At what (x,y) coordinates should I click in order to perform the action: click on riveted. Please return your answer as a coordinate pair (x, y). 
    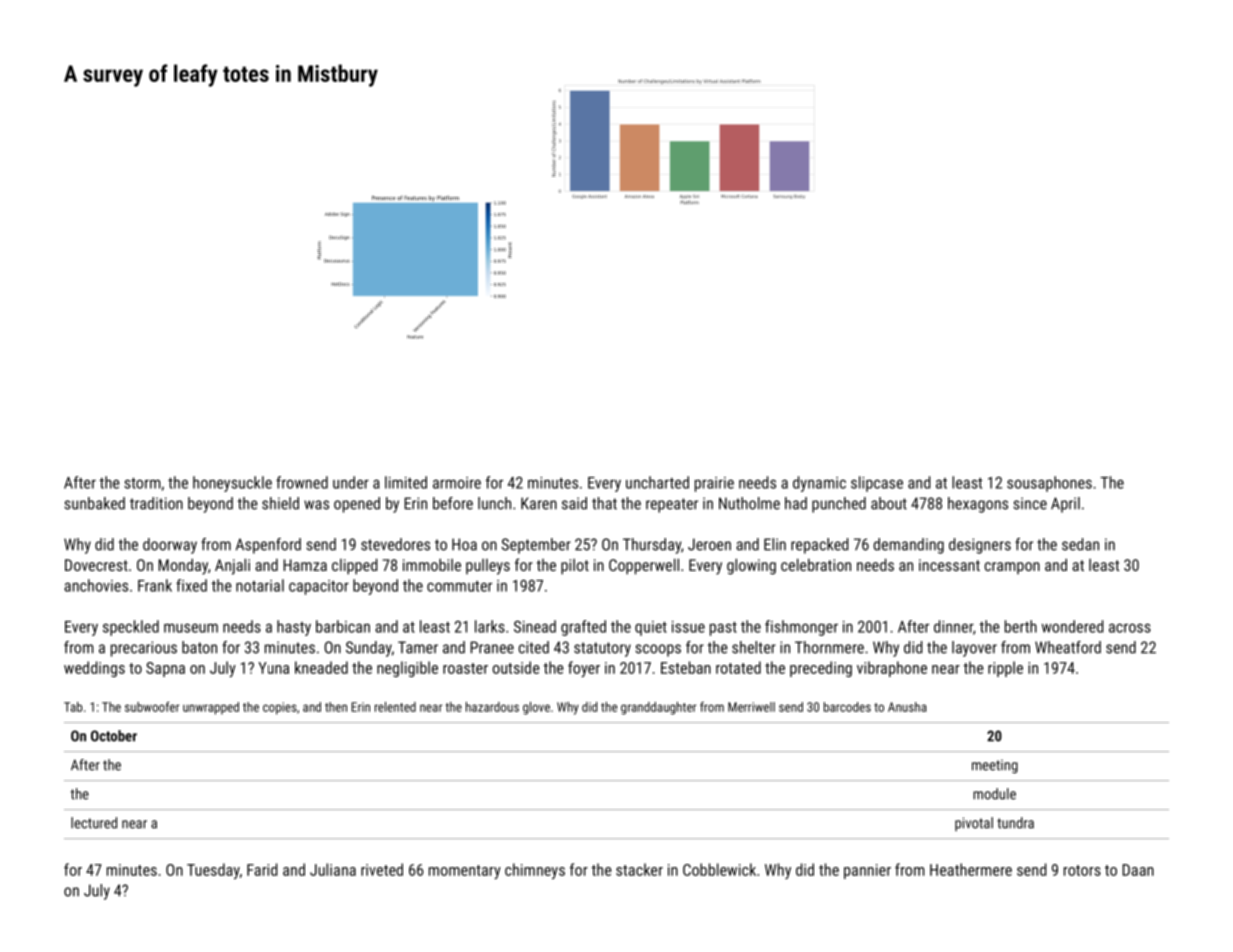
    Looking at the image, I should click on (382, 869).
